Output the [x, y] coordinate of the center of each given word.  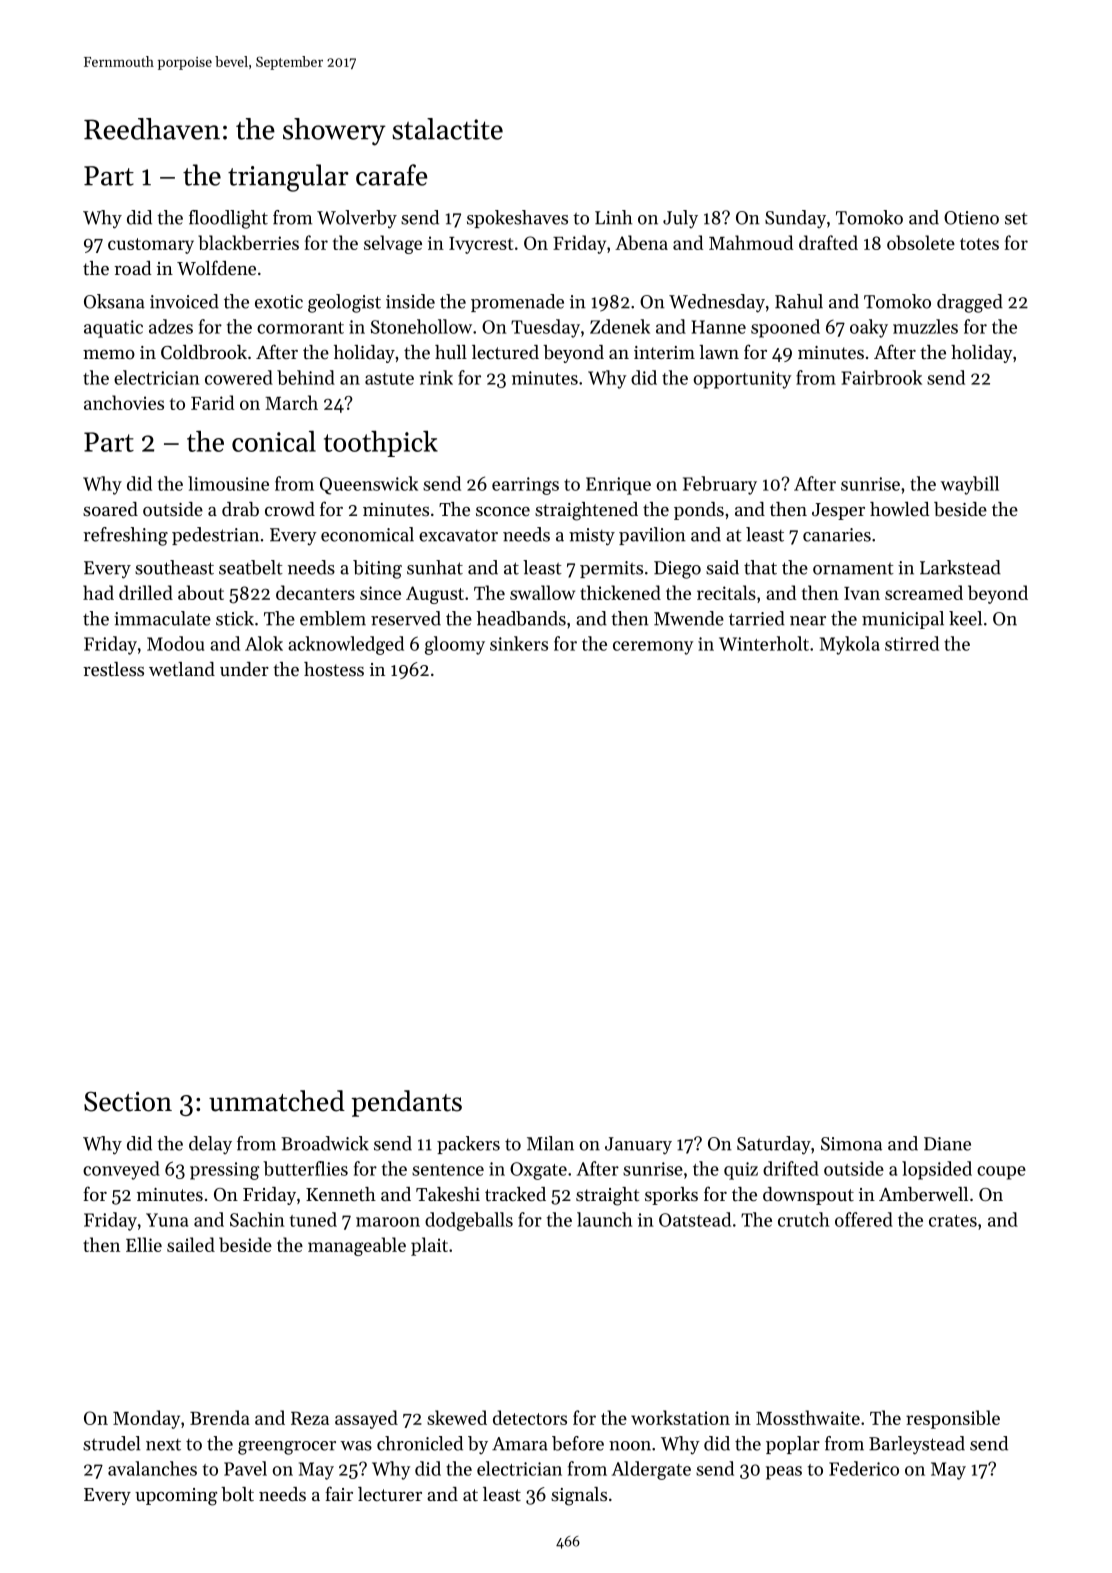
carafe [391, 175]
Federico [864, 1468]
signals [579, 1496]
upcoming [176, 1497]
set [1016, 219]
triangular [288, 178]
